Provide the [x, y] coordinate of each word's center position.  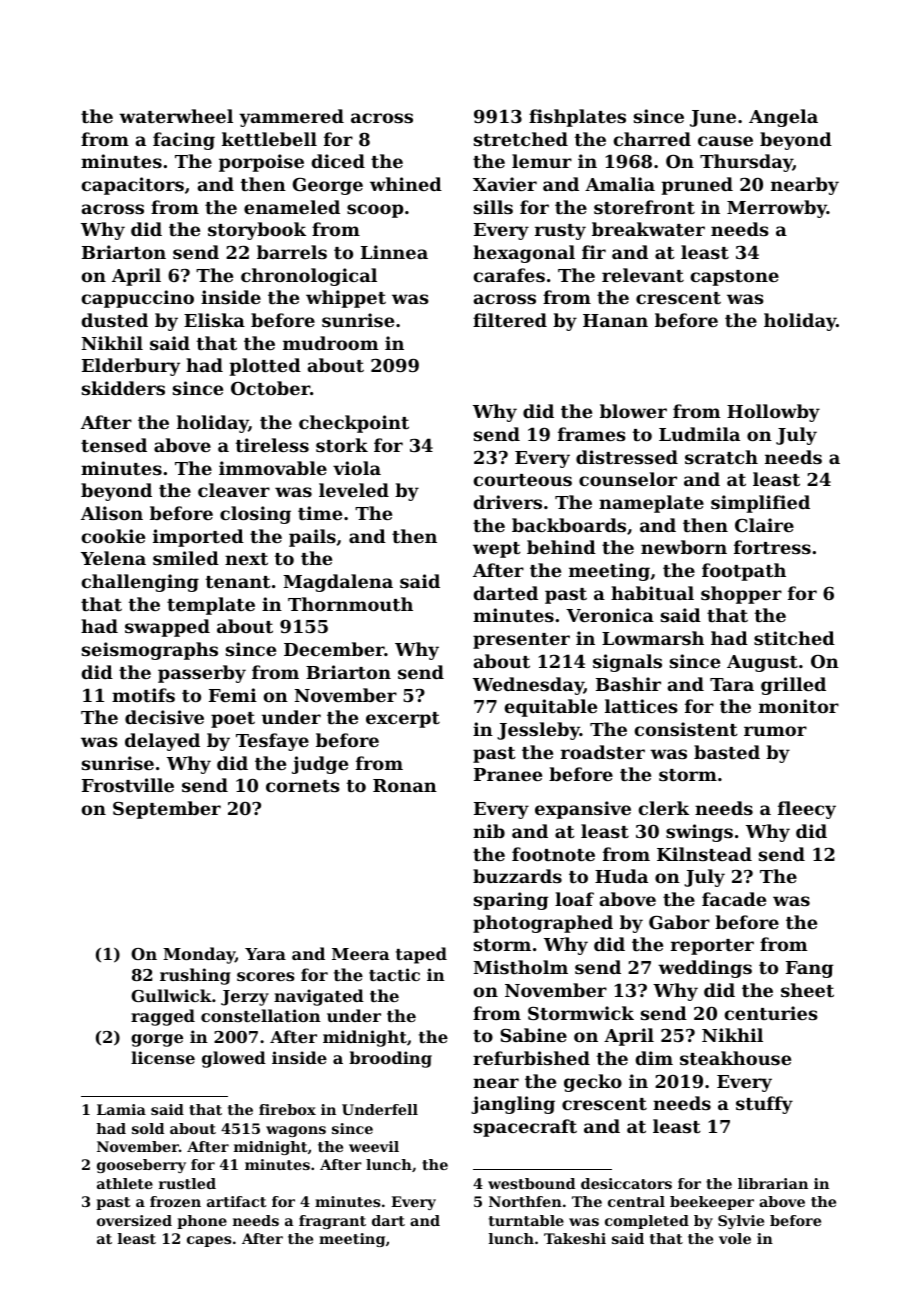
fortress [772, 547]
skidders [123, 388]
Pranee [508, 774]
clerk [664, 808]
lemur [542, 161]
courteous [523, 480]
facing [184, 141]
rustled [187, 1183]
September [167, 810]
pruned [697, 186]
